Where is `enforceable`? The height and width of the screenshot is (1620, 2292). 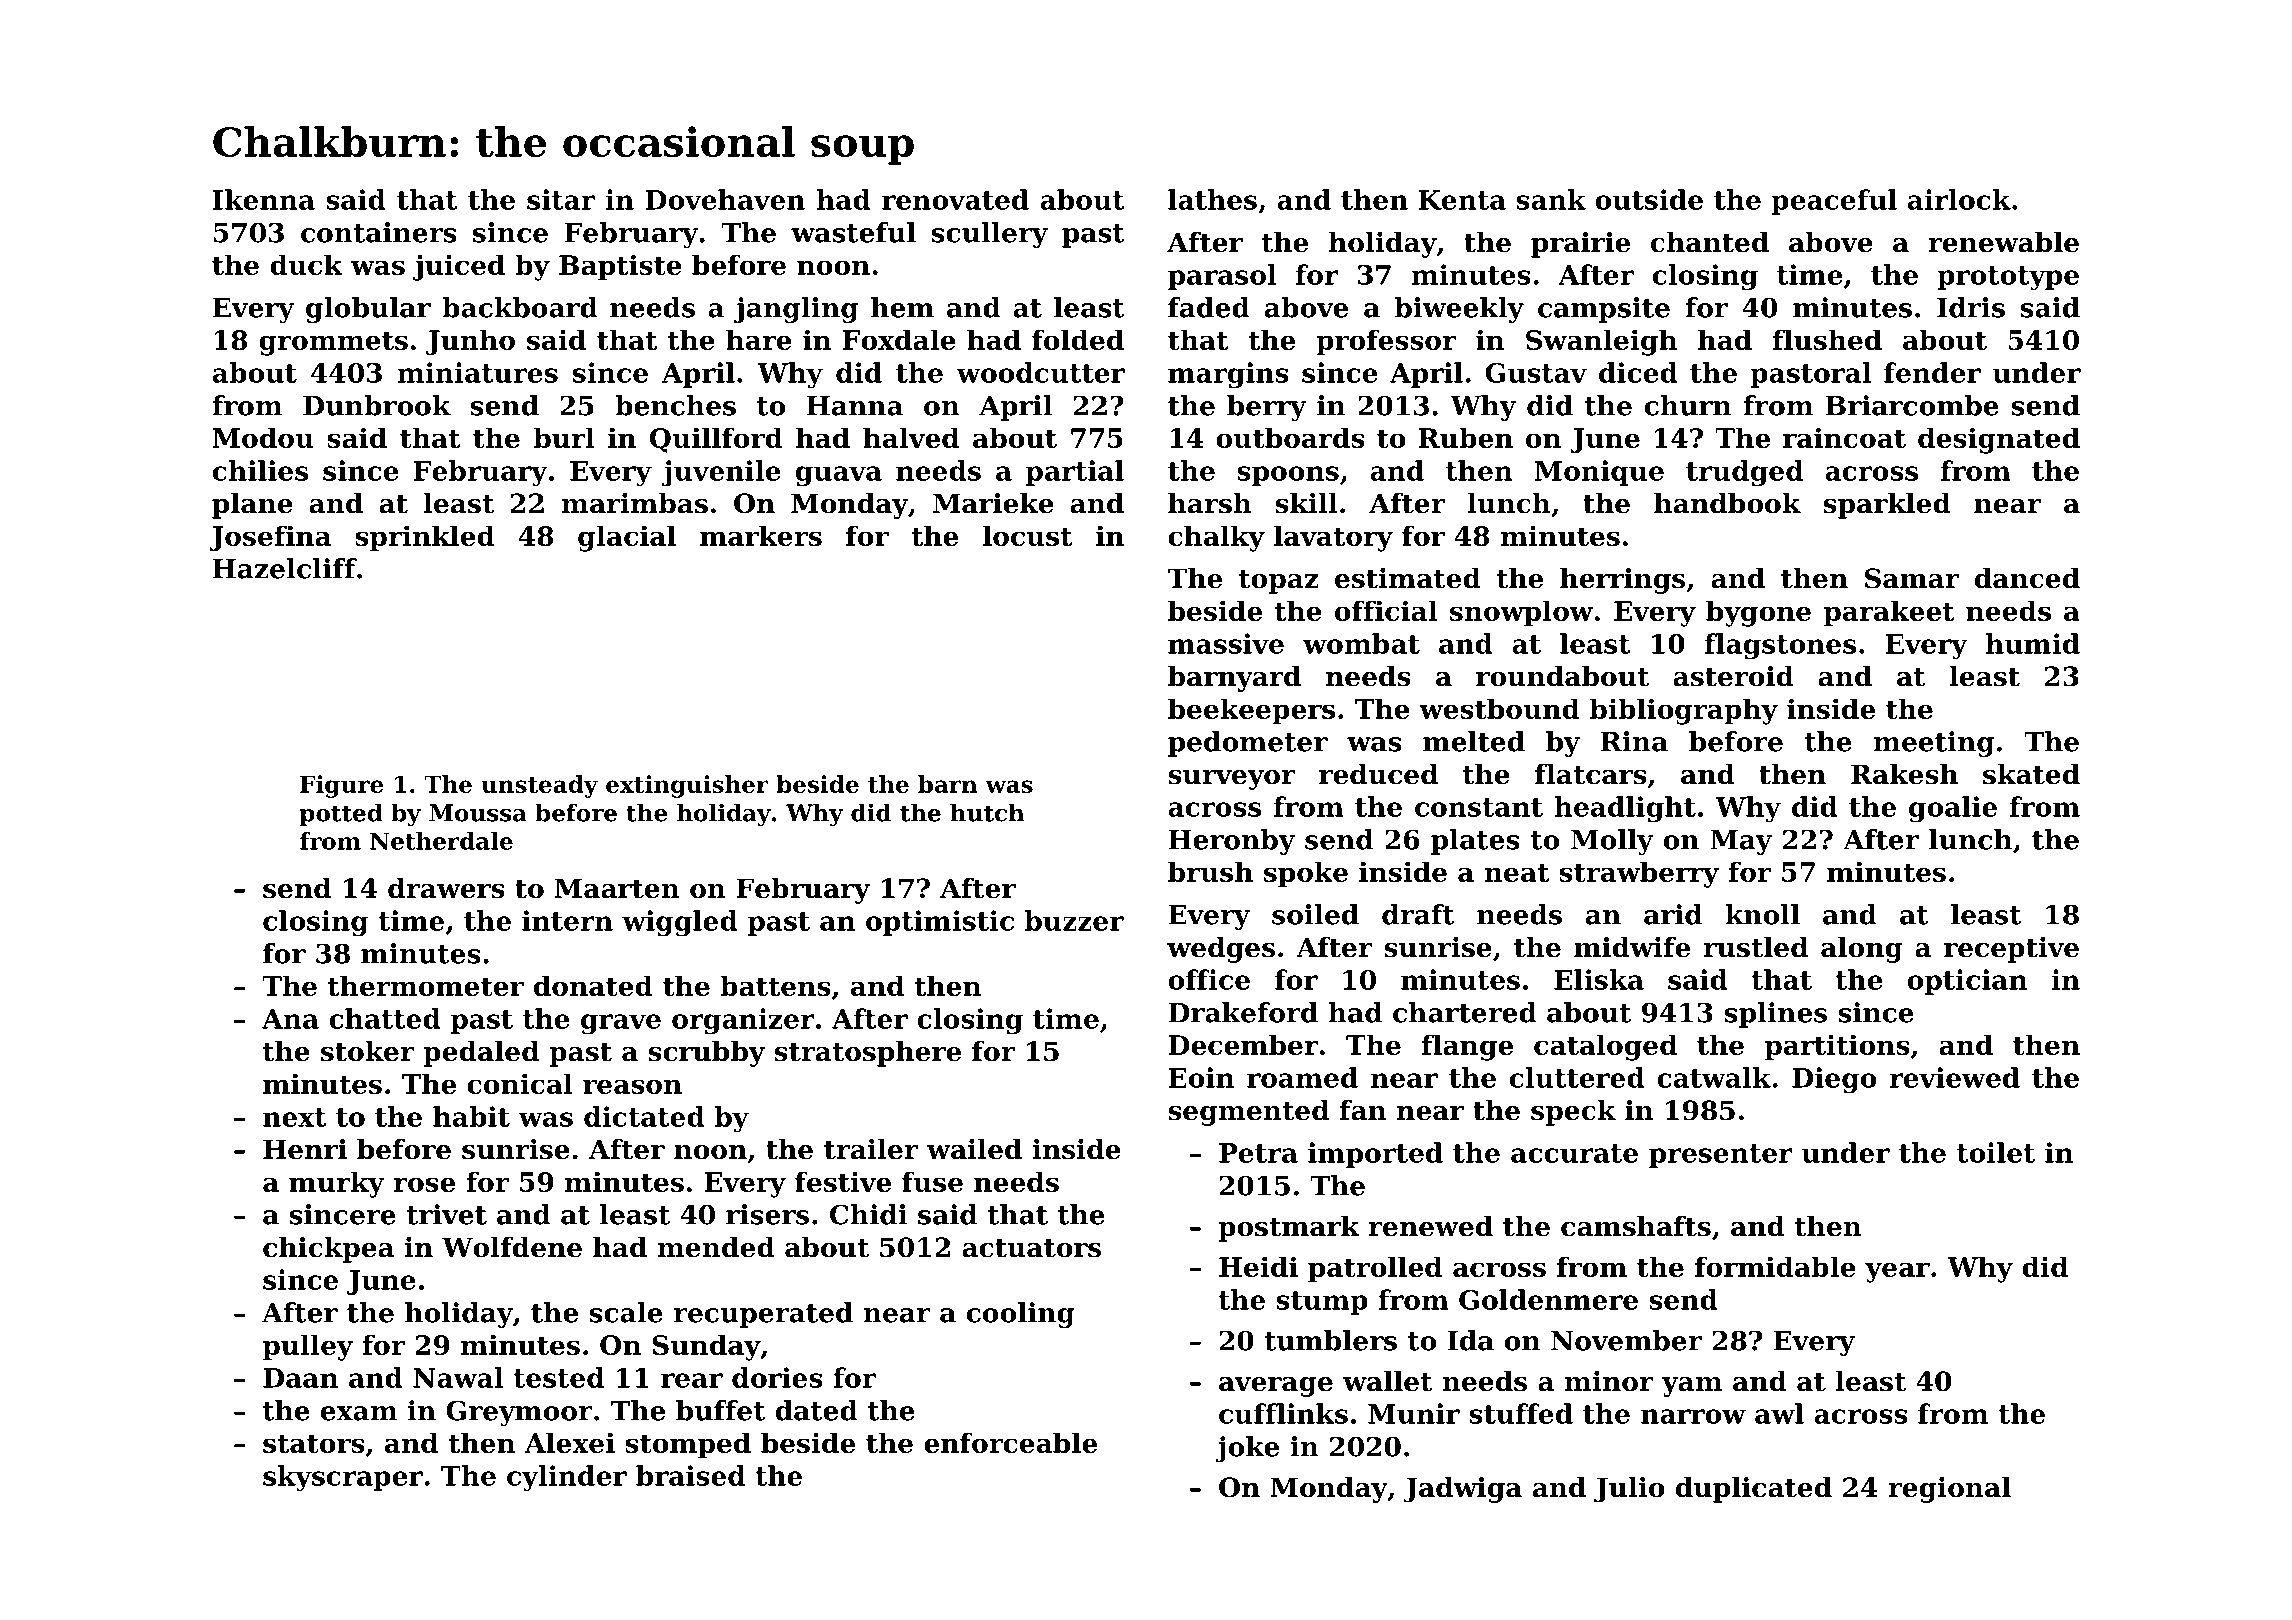 enforceable is located at coordinates (1010, 1442).
